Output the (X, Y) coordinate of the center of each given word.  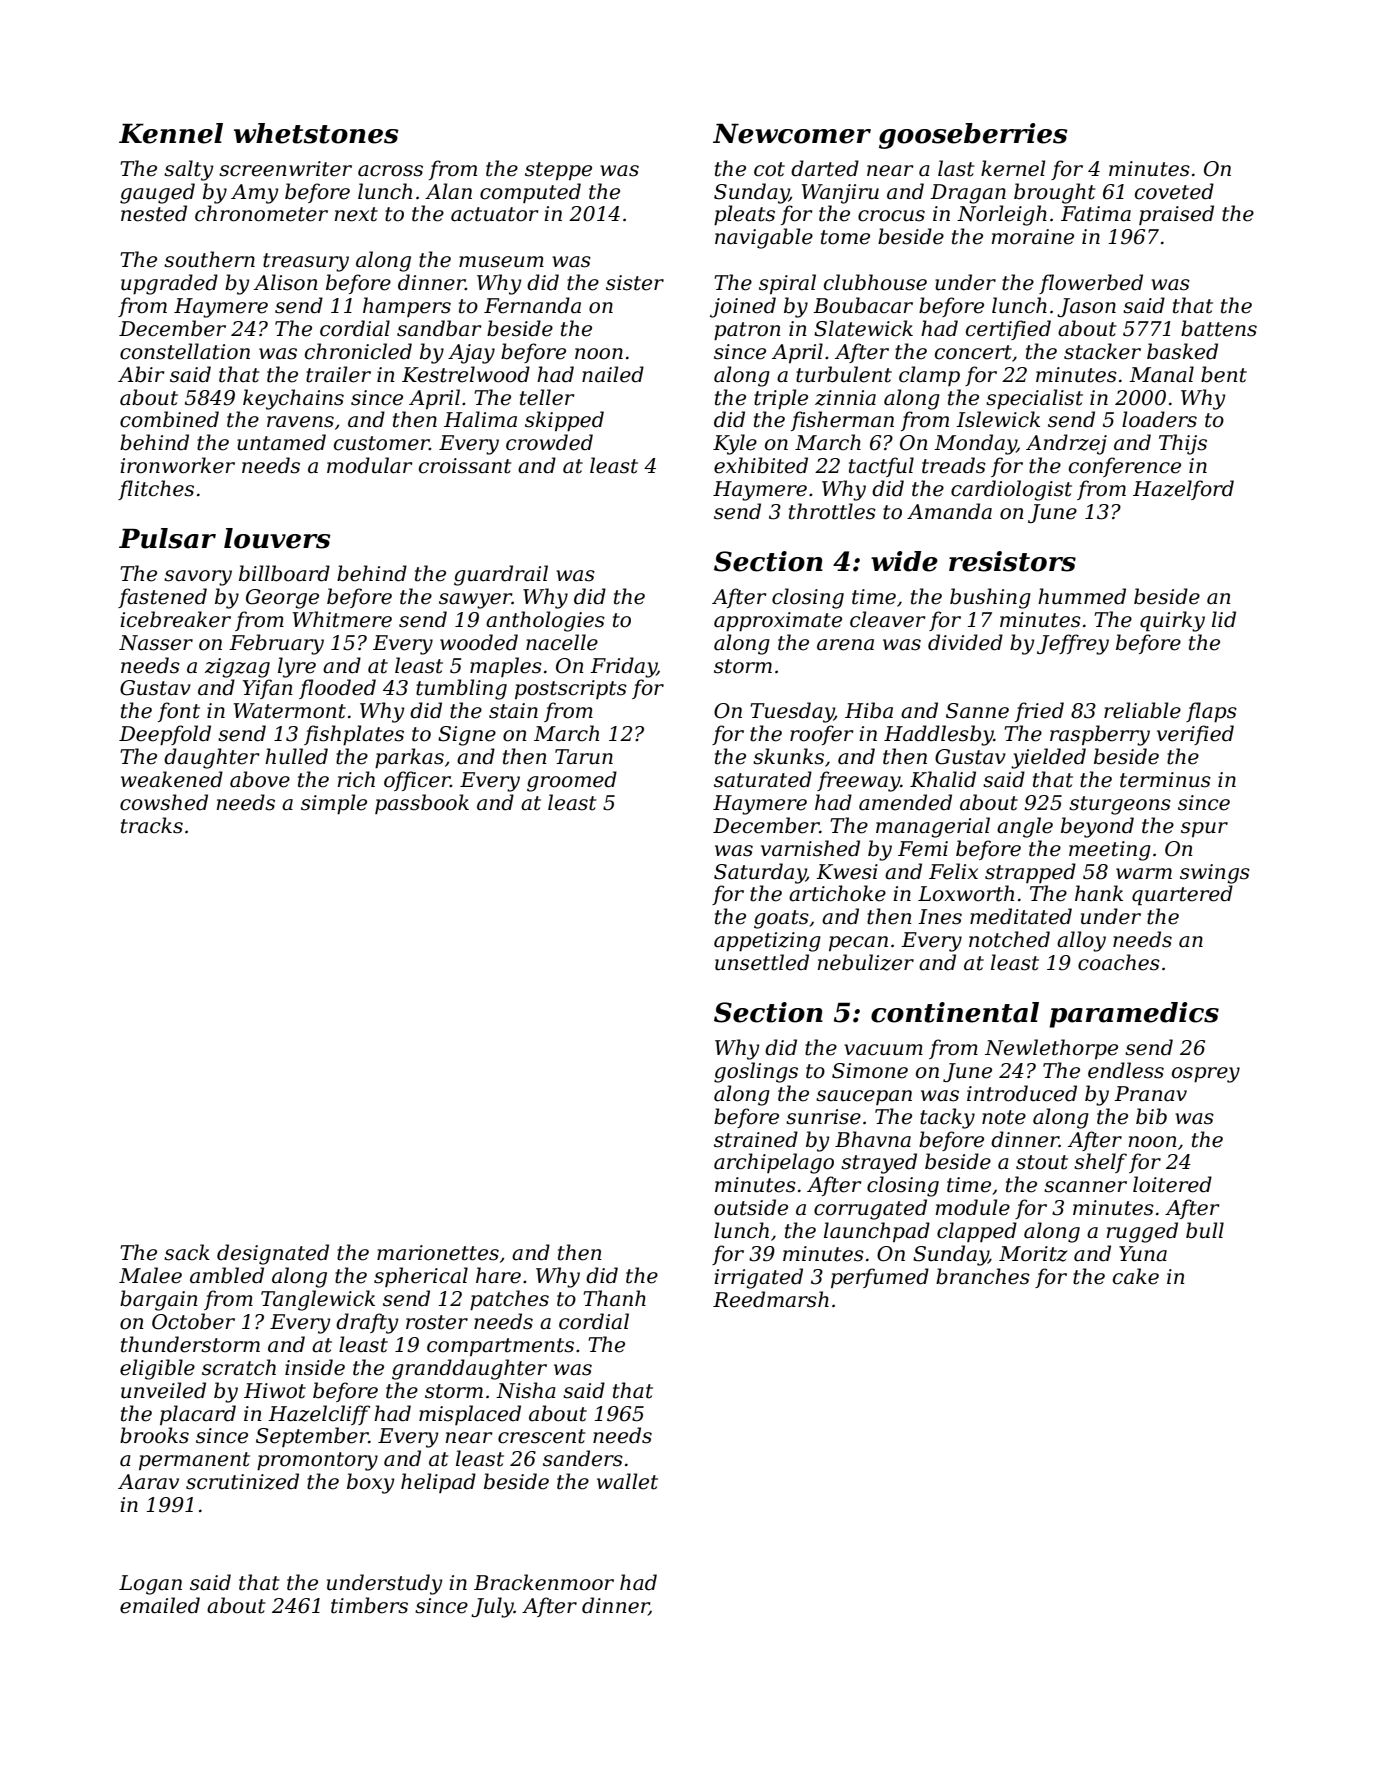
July (492, 1607)
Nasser (156, 643)
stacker (1102, 351)
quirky (1172, 621)
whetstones (316, 133)
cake (1136, 1276)
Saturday (760, 873)
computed (530, 193)
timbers (369, 1605)
